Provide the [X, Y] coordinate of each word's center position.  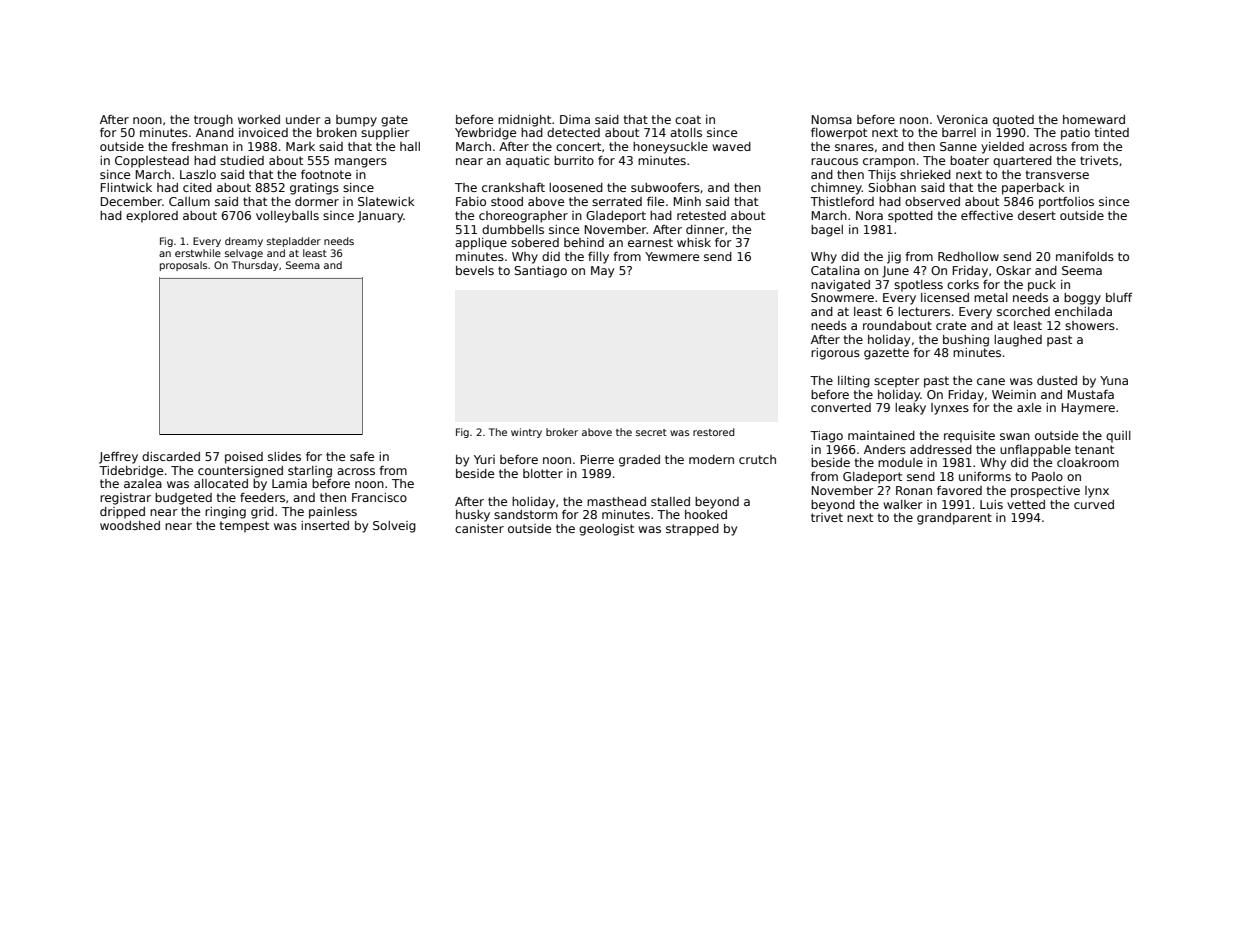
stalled [670, 501]
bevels [475, 270]
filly [598, 258]
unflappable [1035, 451]
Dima [575, 119]
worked [259, 119]
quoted [1013, 121]
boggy [1082, 299]
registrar [125, 499]
